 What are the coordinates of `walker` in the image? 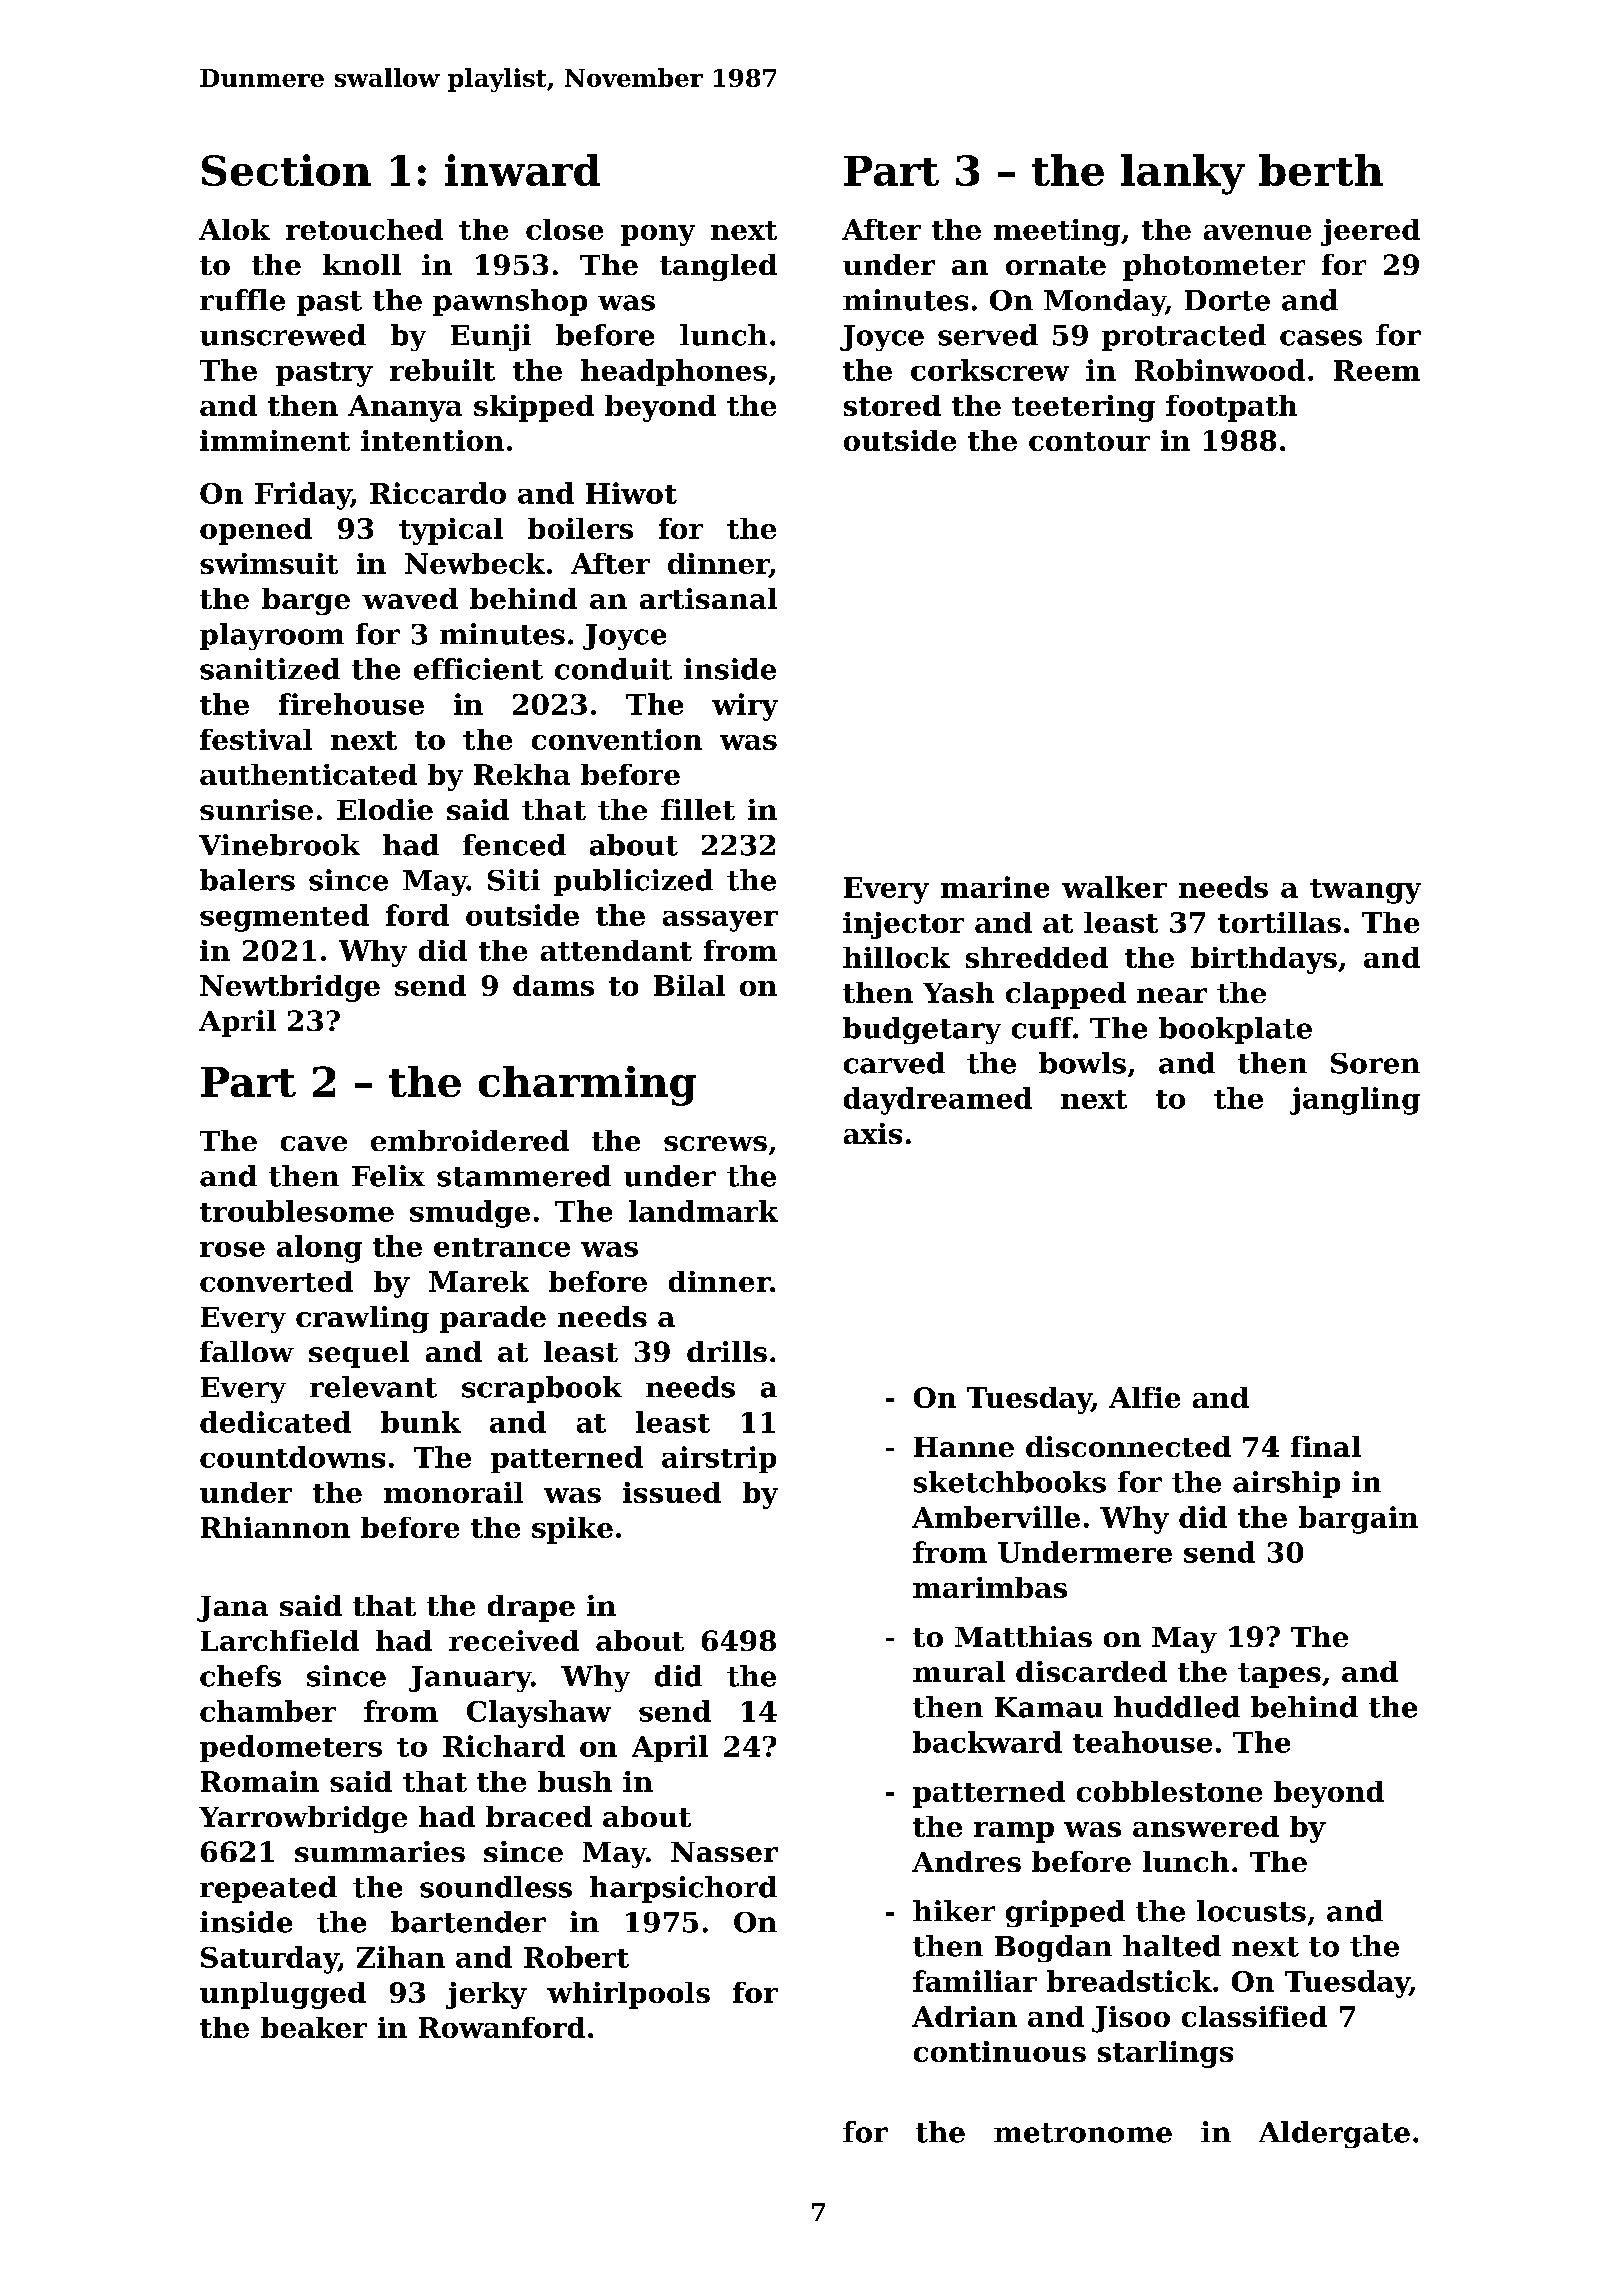 It's located at (1114, 887).
